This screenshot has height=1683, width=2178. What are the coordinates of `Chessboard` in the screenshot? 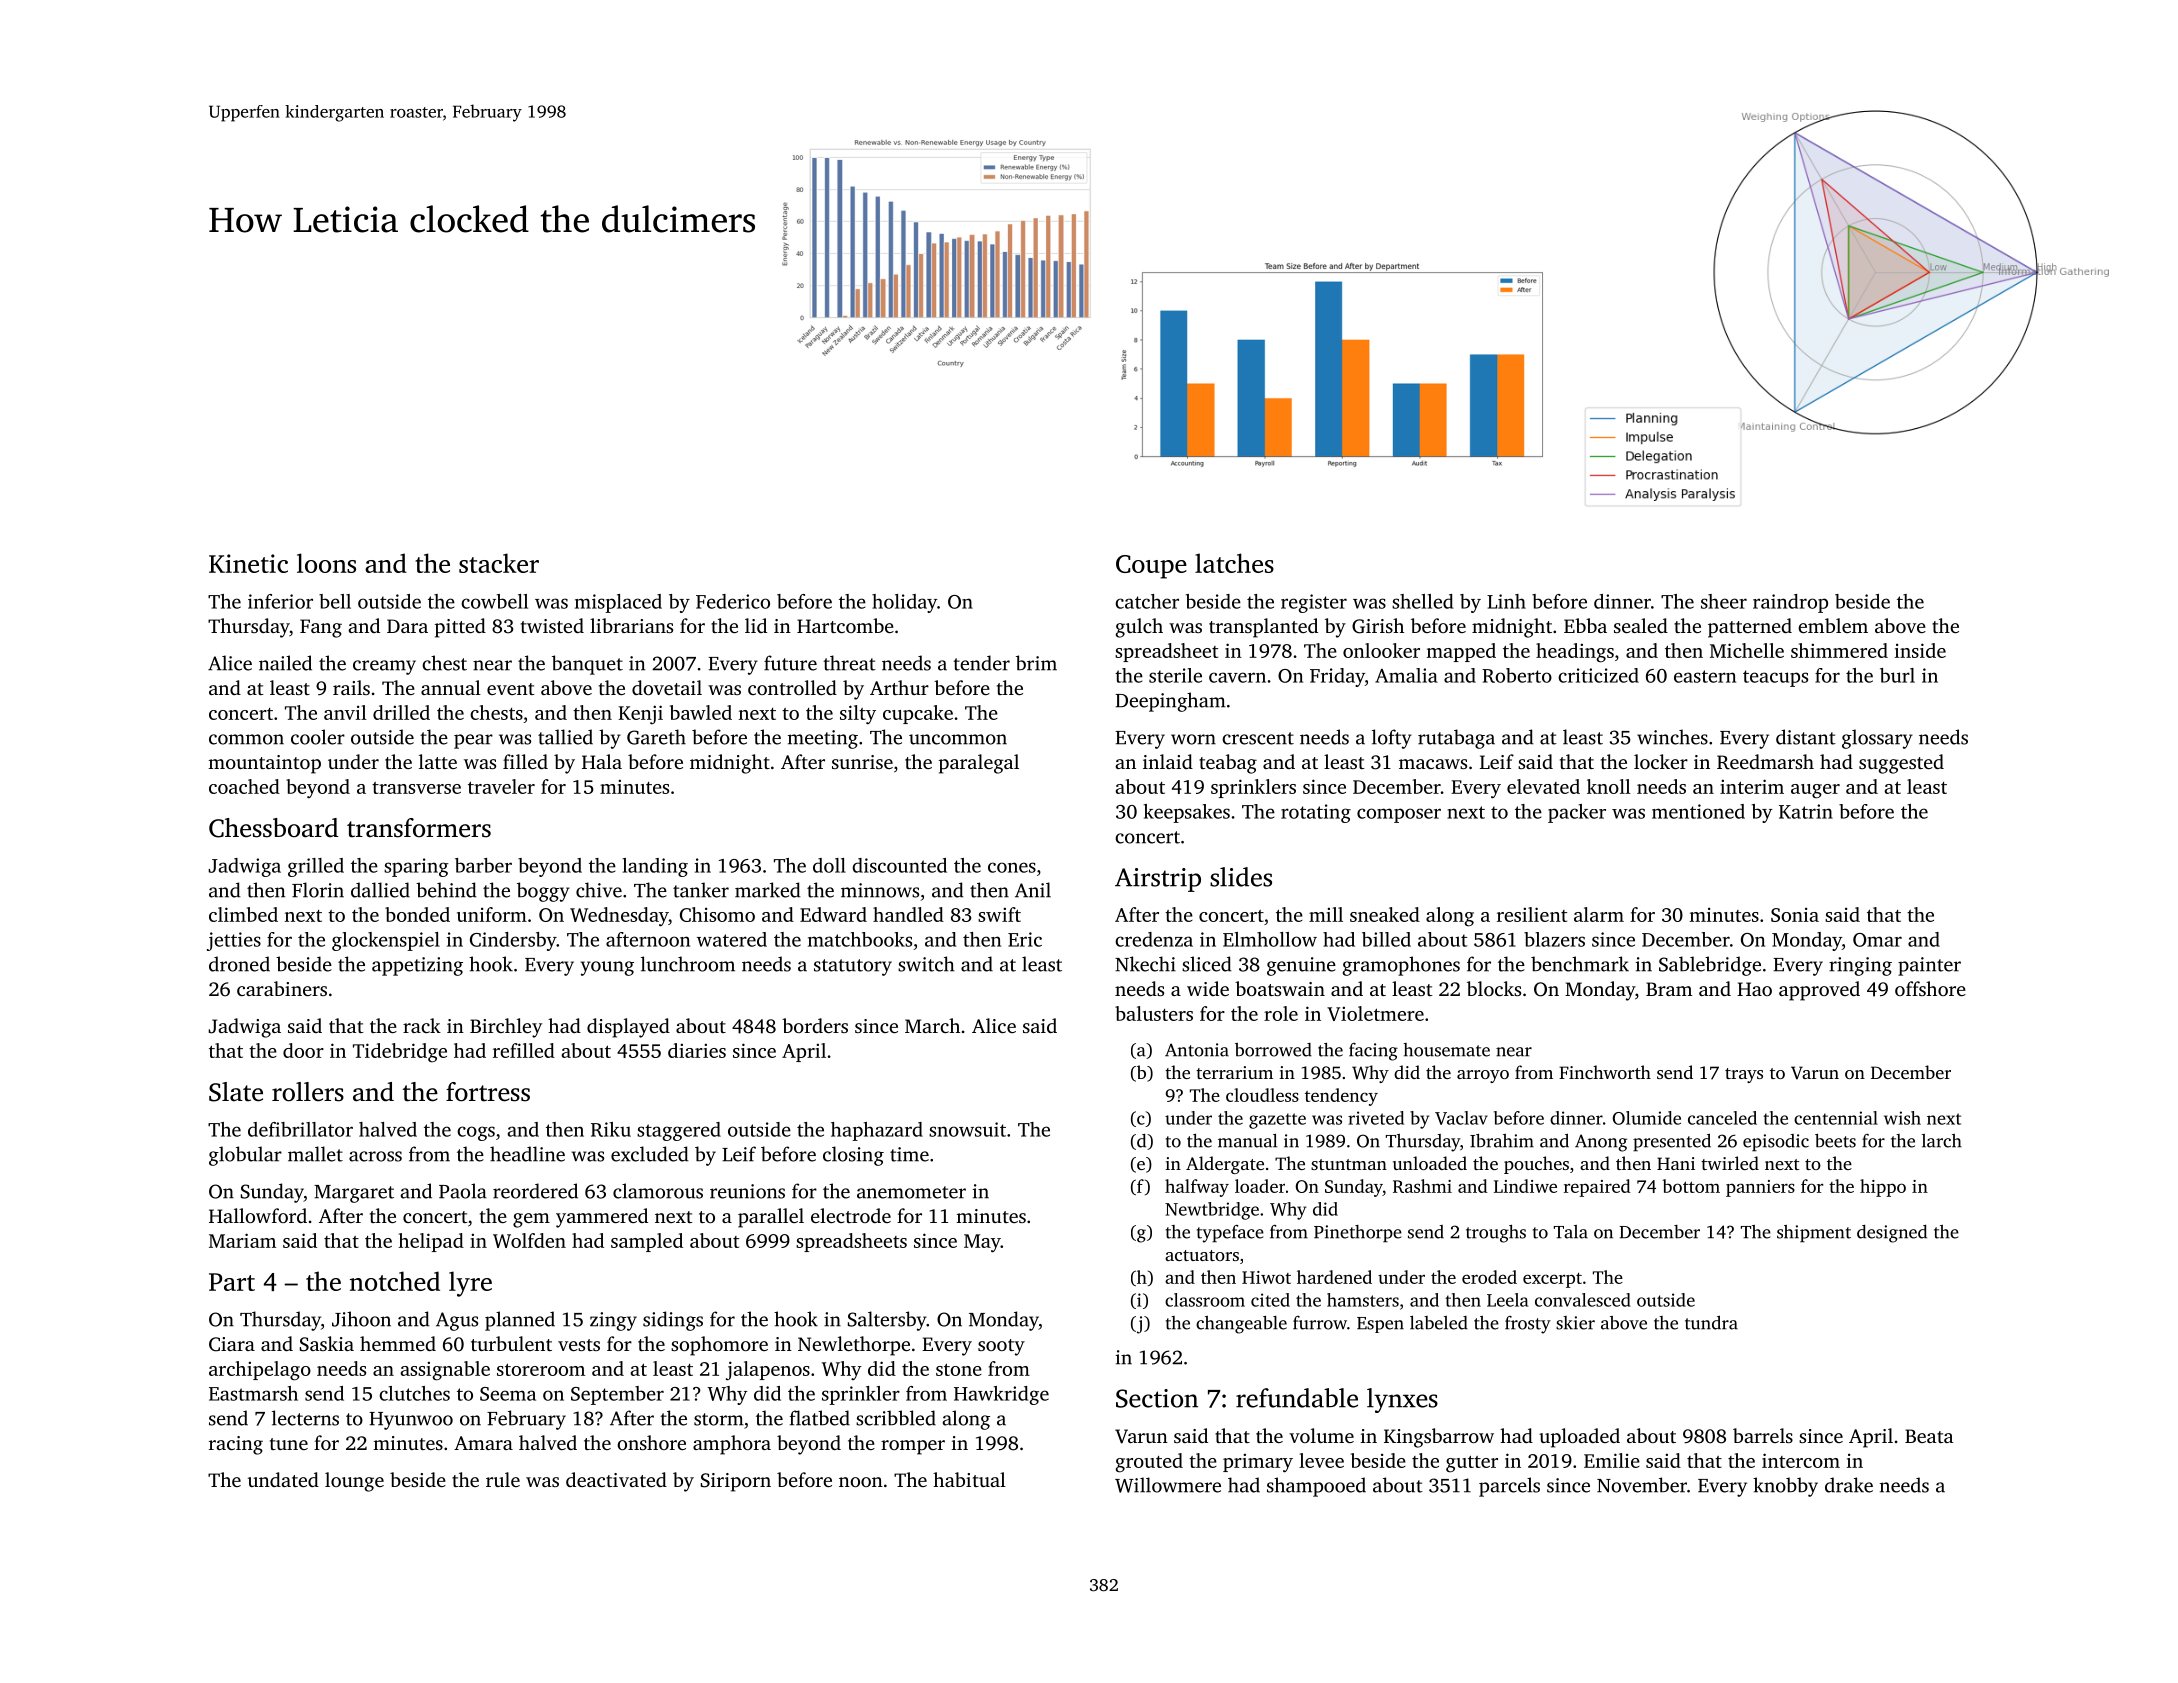 It's located at (273, 828).
